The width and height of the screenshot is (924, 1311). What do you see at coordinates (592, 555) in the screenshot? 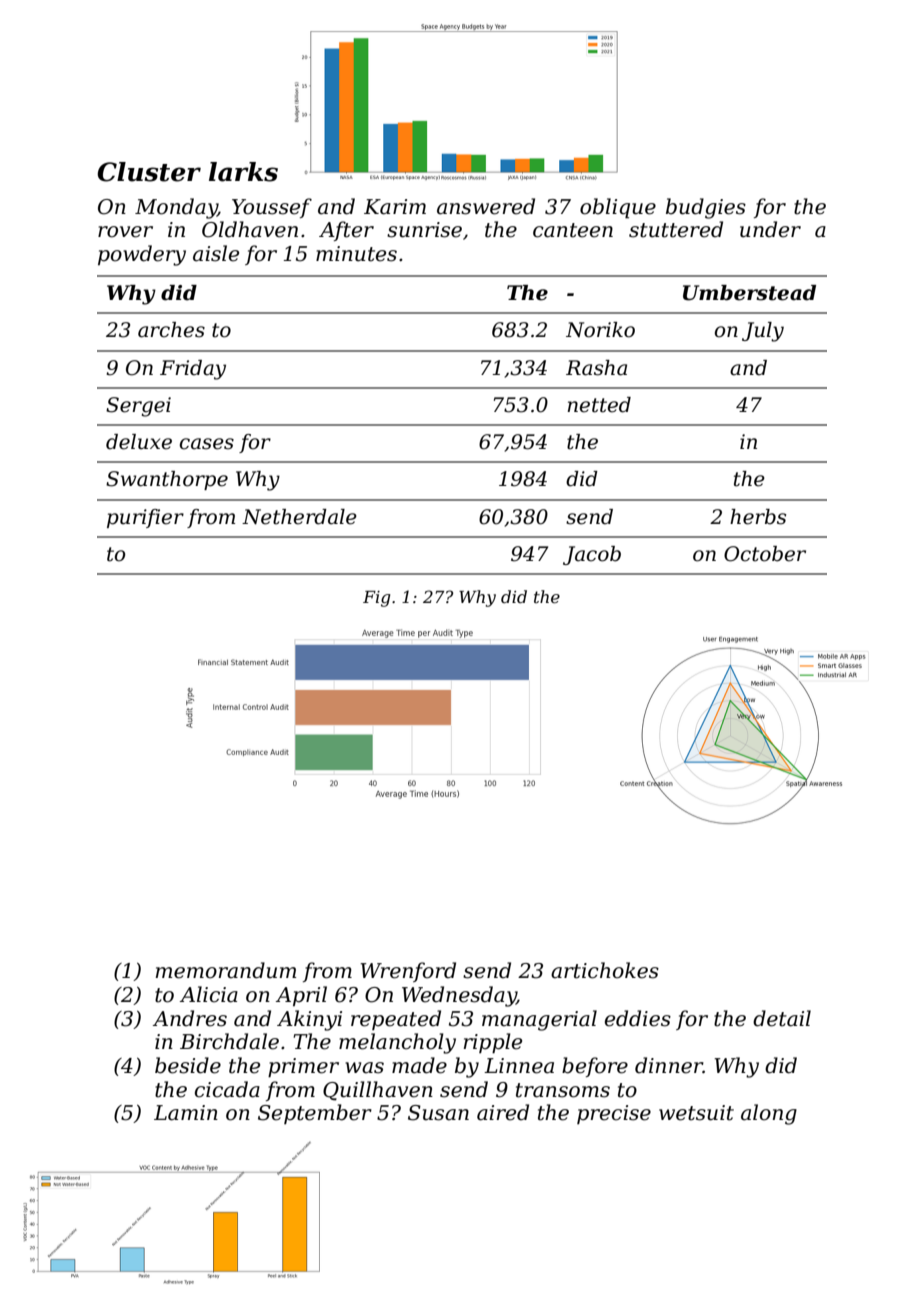
I see `Jacob` at bounding box center [592, 555].
